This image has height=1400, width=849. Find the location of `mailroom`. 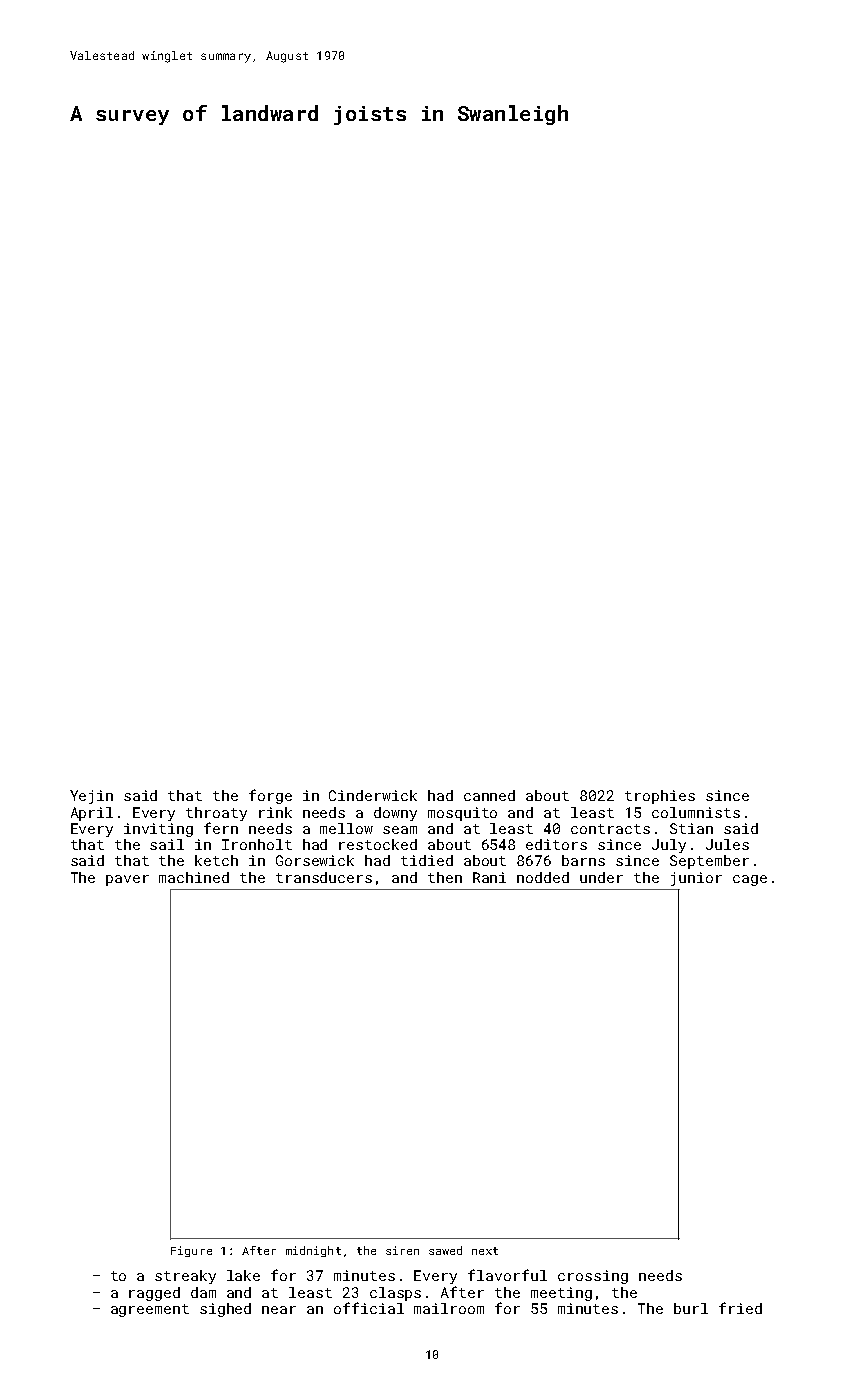

mailroom is located at coordinates (449, 1308).
